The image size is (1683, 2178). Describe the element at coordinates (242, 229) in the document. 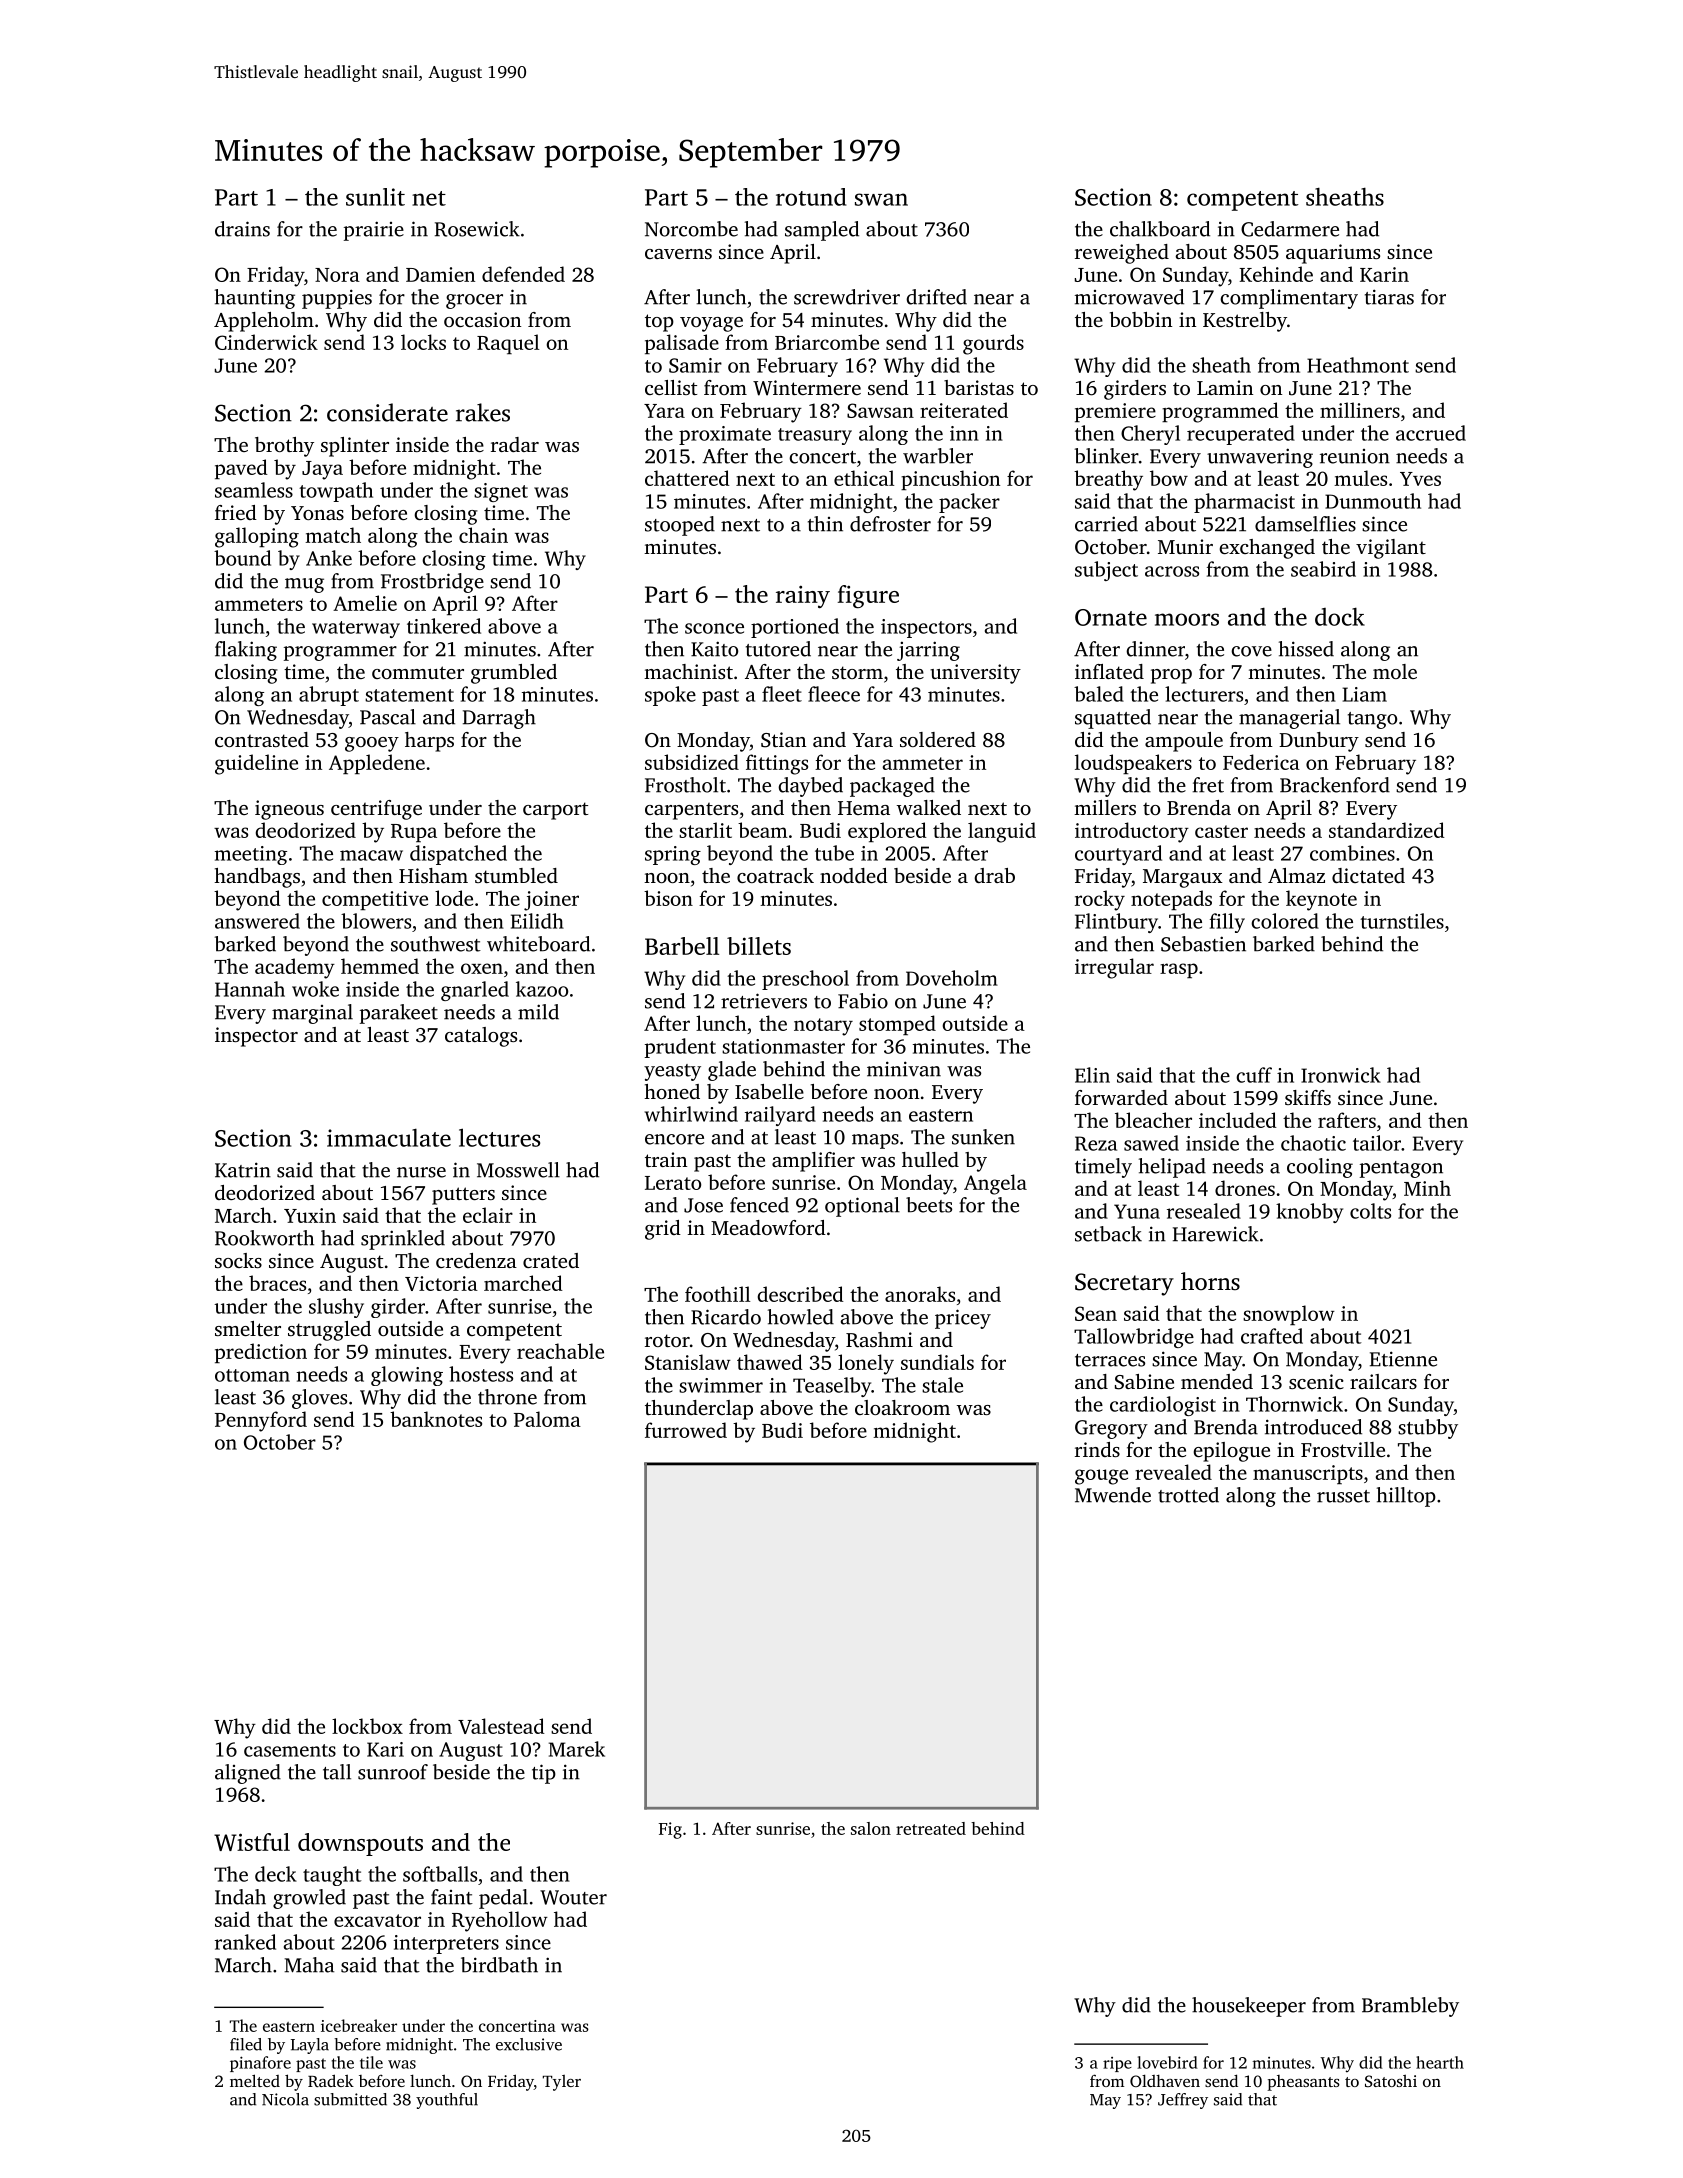

I see `drains` at that location.
